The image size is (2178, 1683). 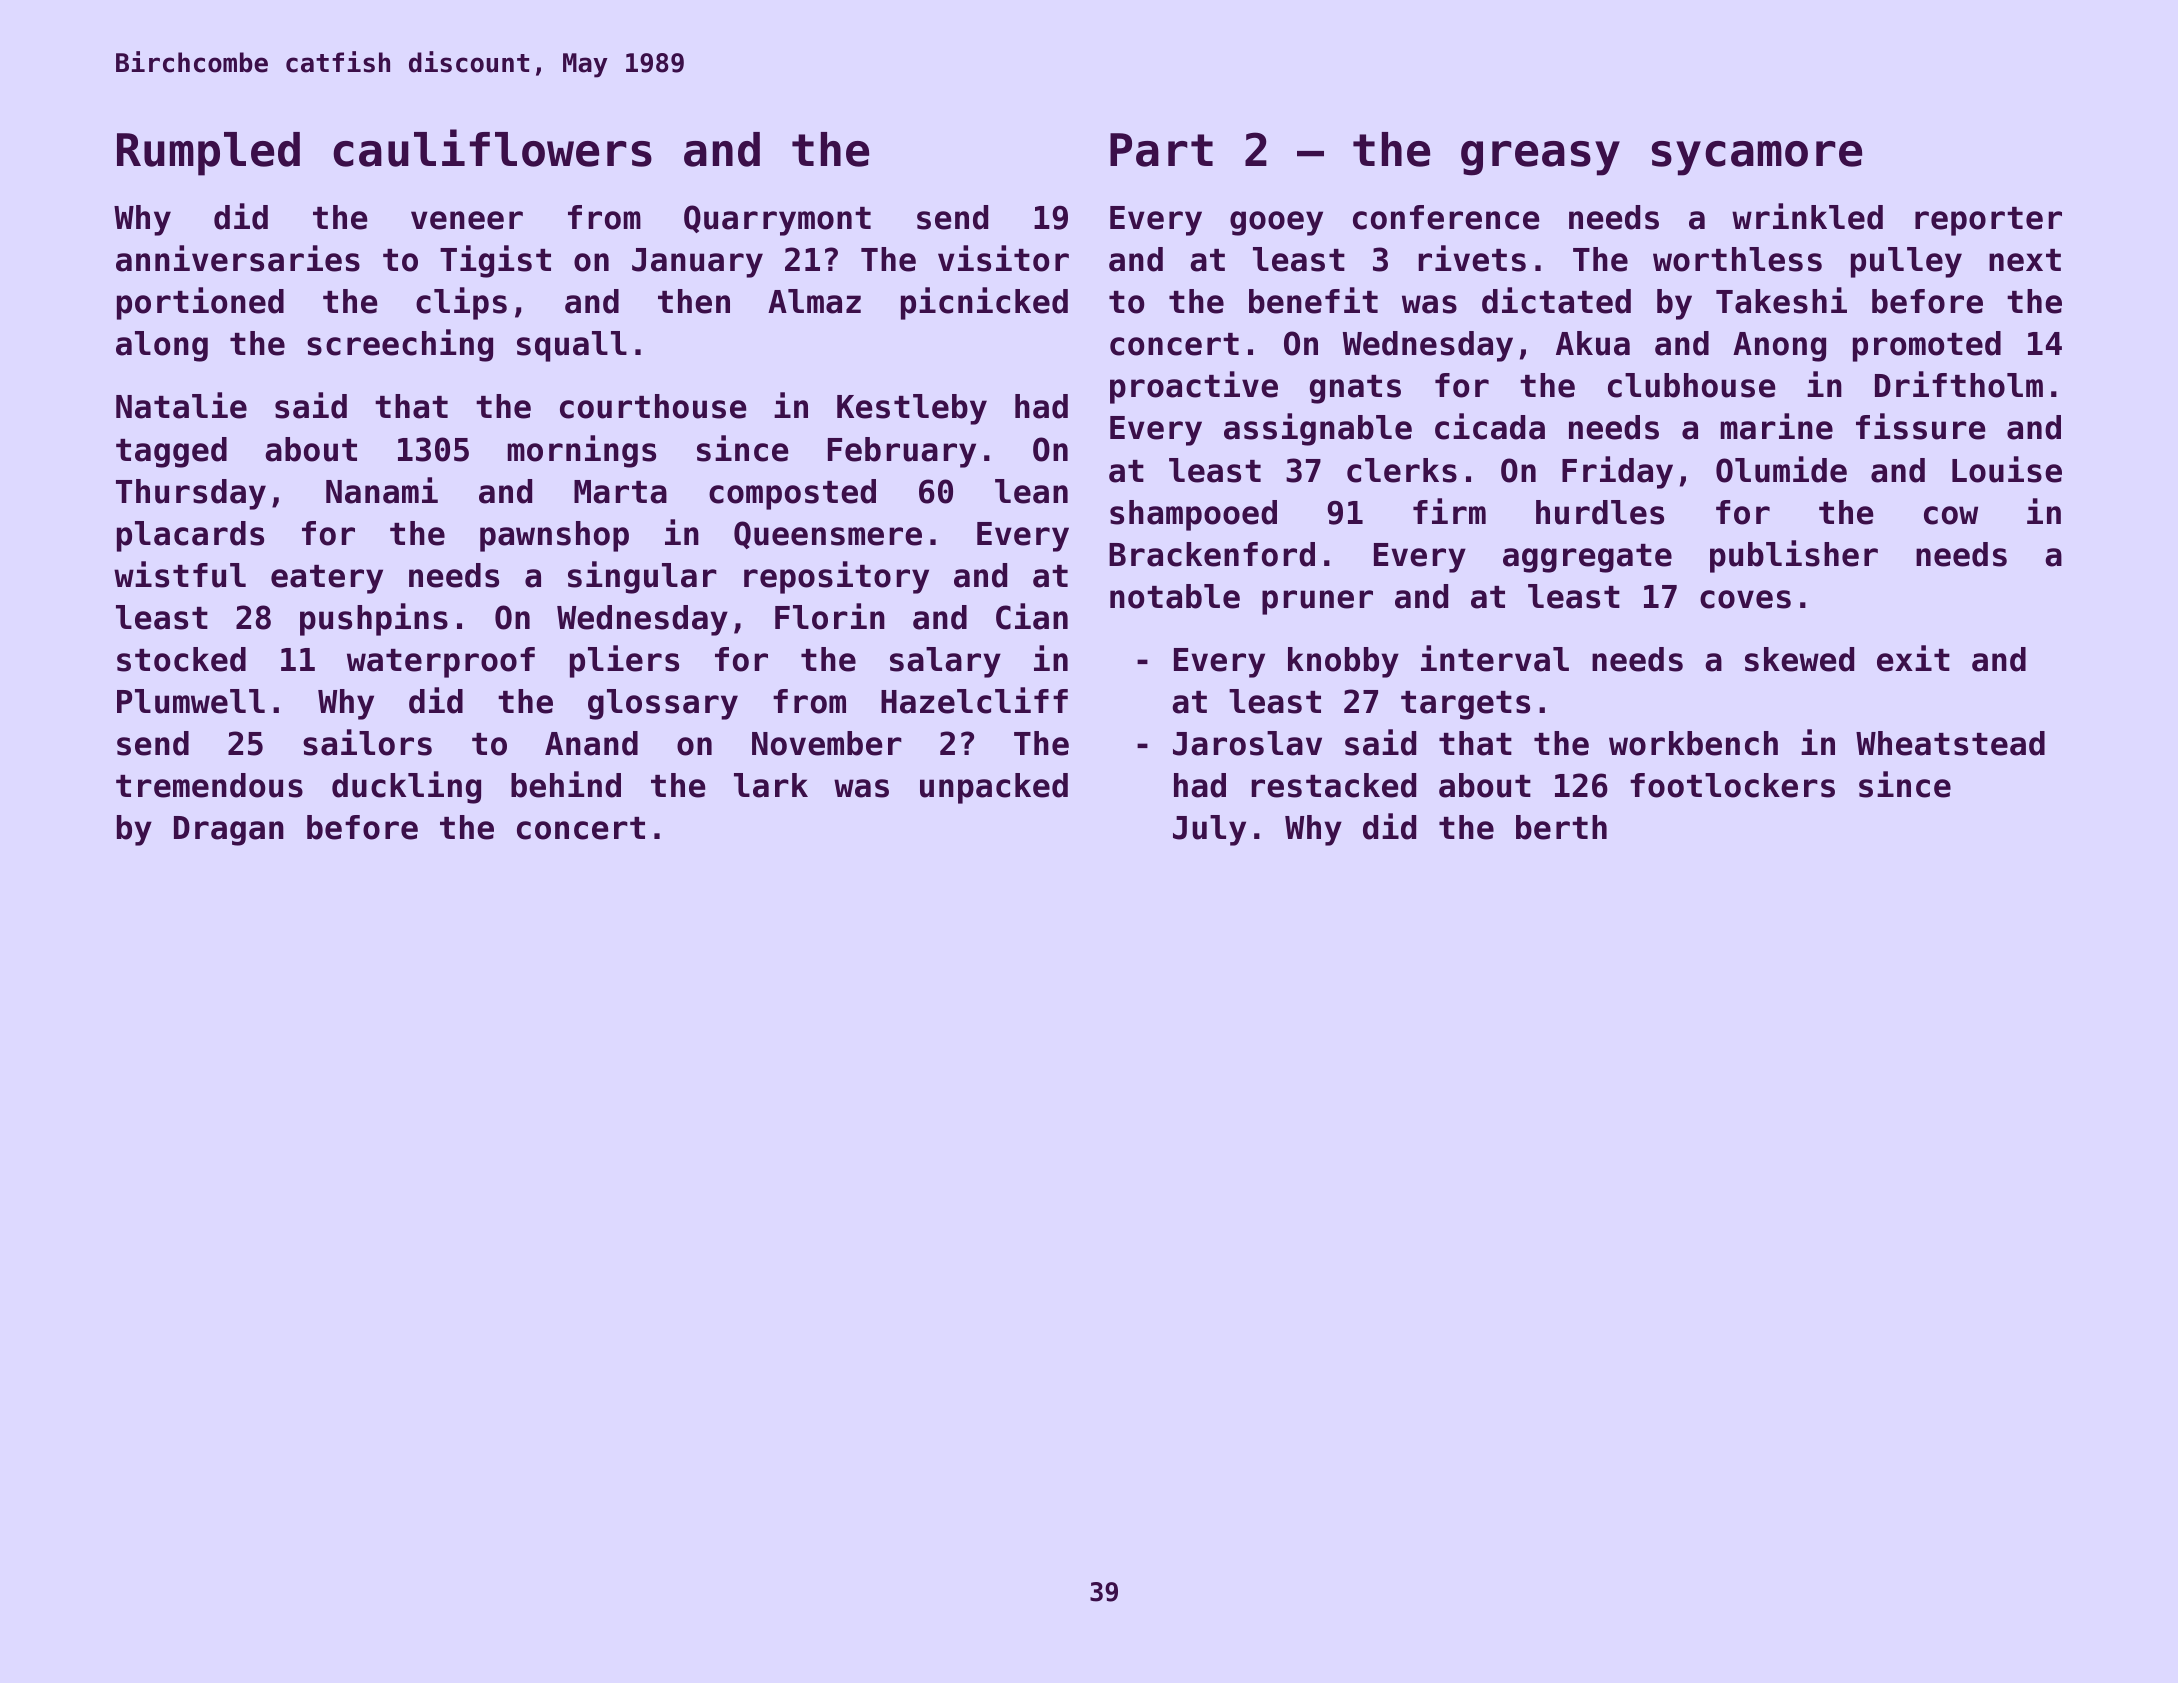 I want to click on Part, so click(x=1161, y=150).
